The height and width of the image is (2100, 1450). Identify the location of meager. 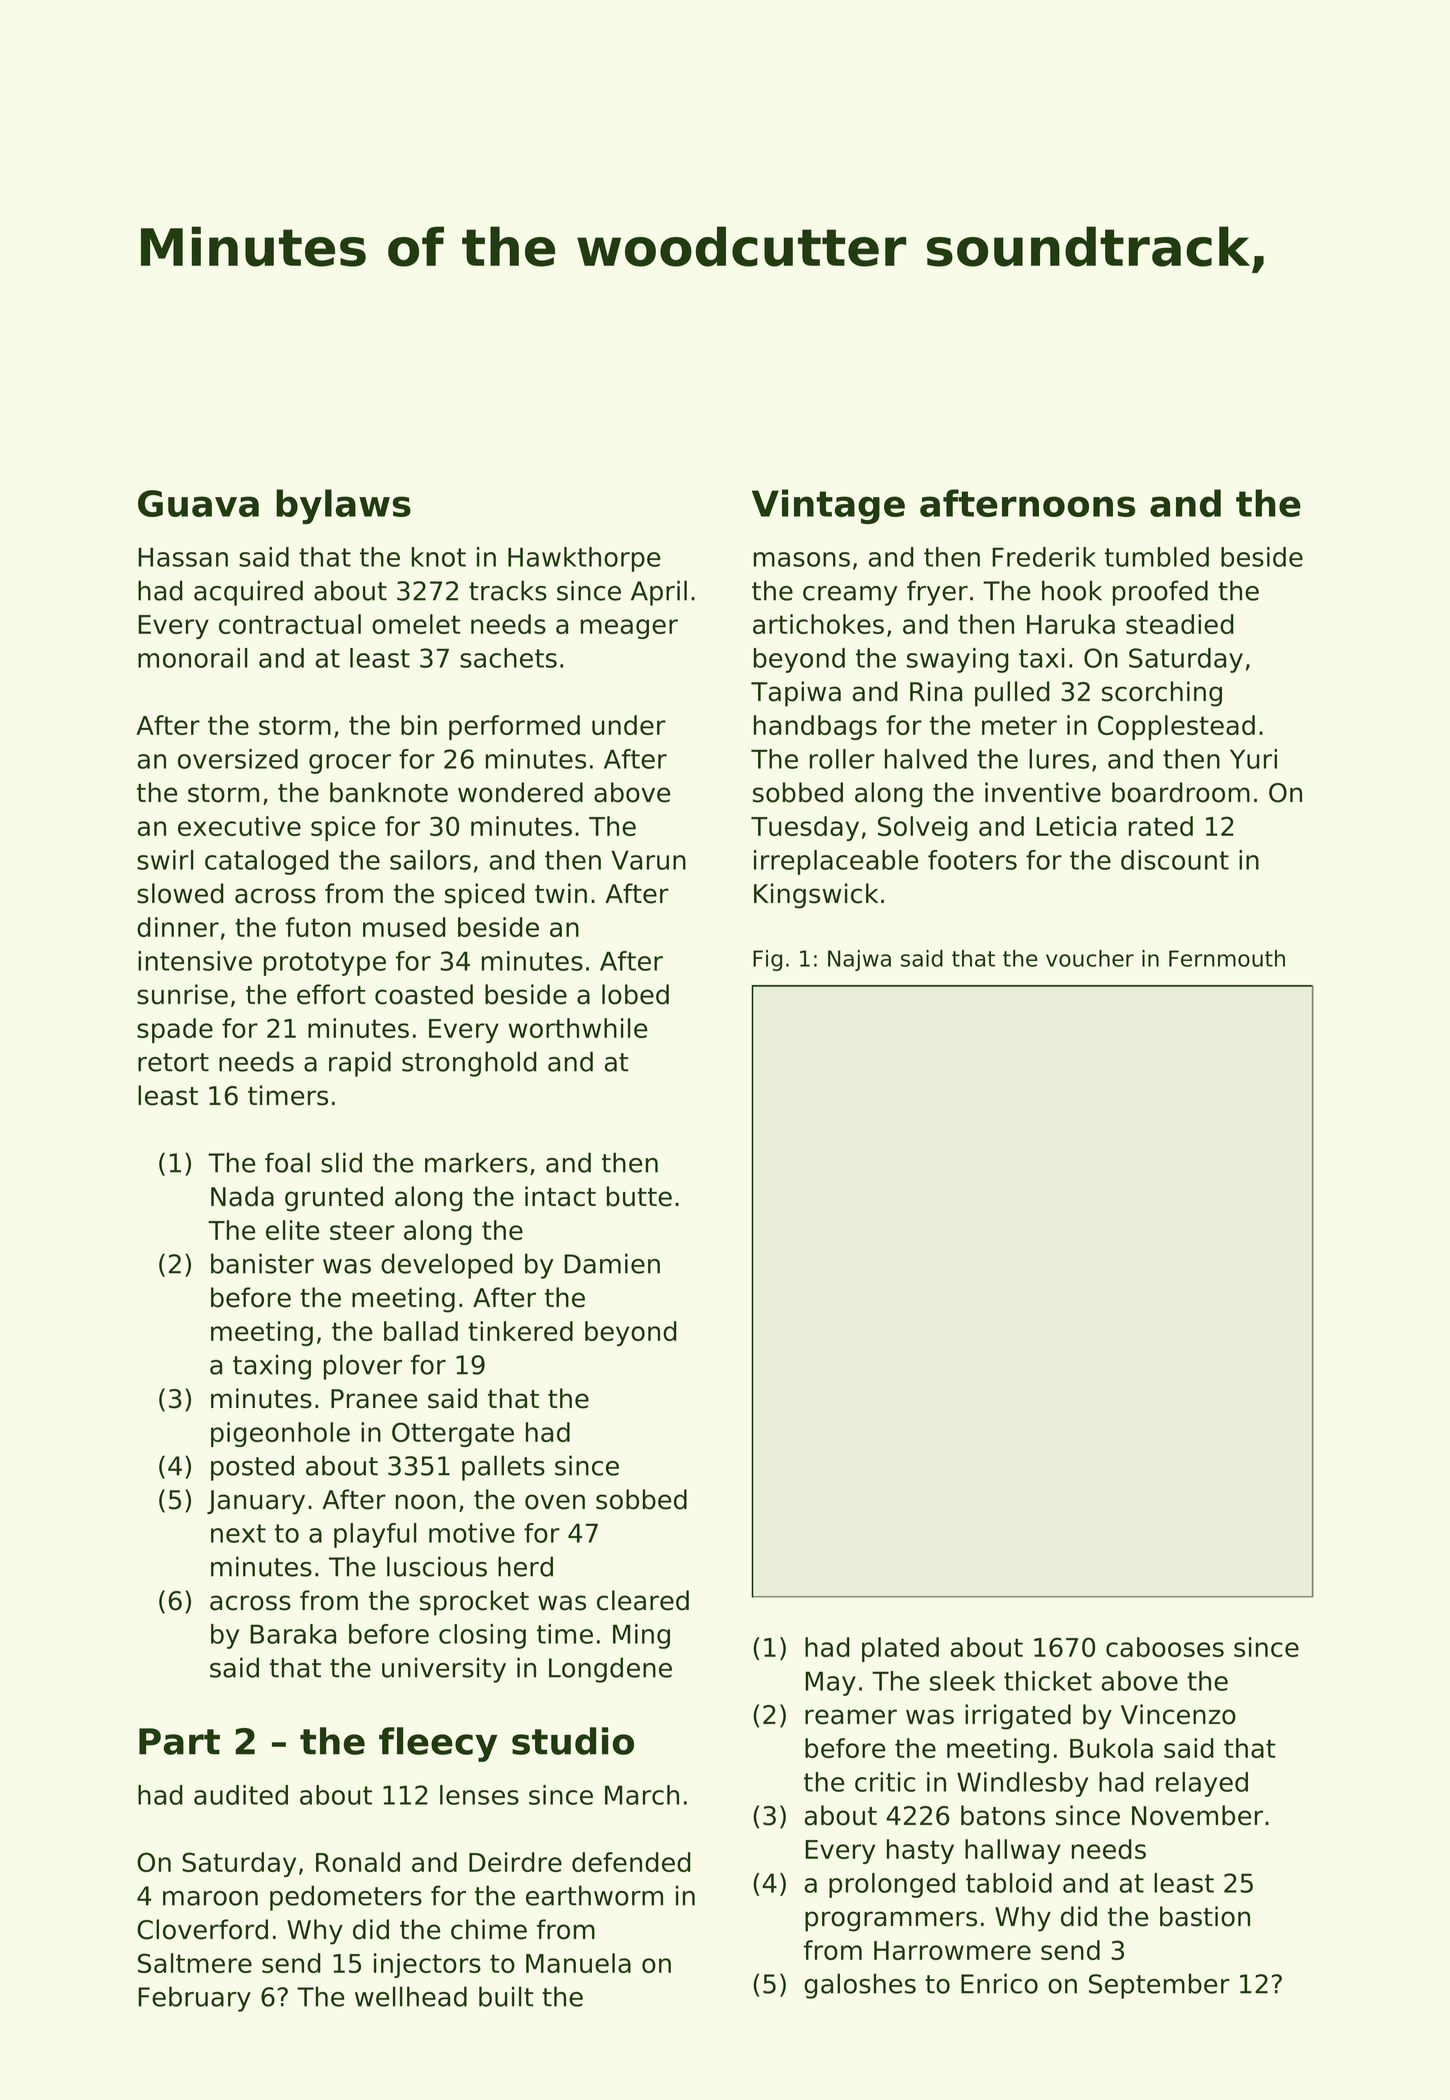
(629, 629).
